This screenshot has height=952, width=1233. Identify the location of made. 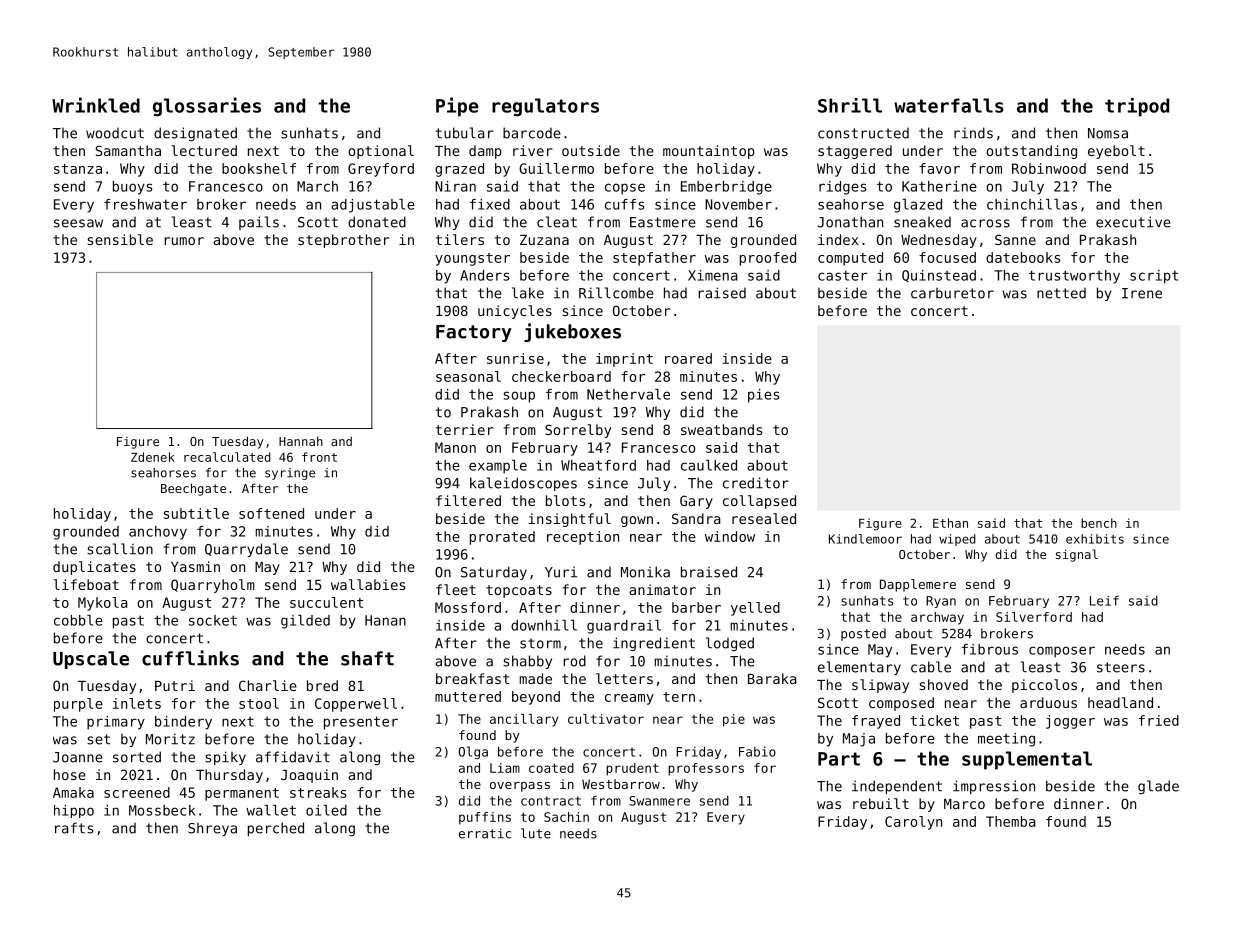
(535, 678).
